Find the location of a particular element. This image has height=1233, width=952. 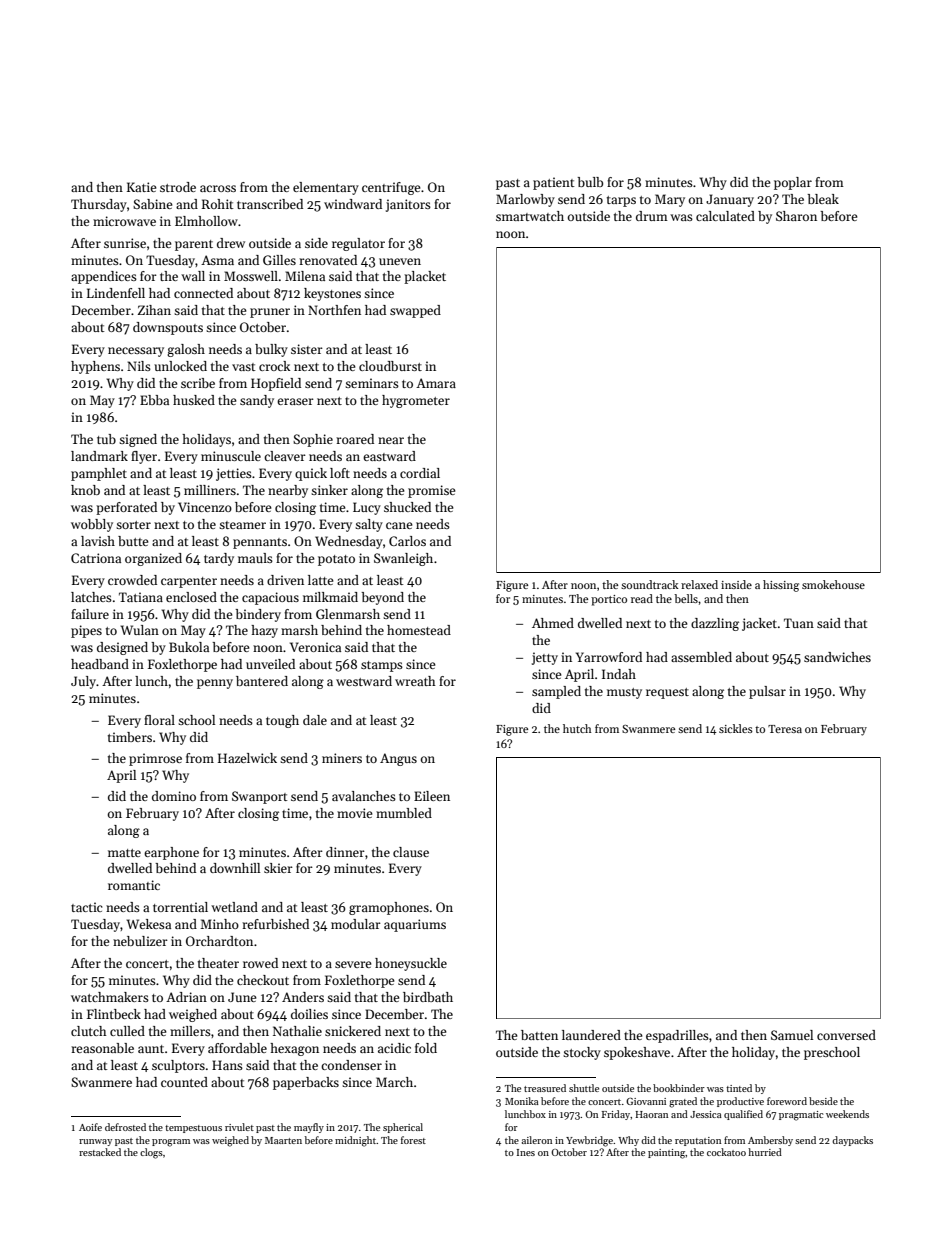

Sharon is located at coordinates (796, 216).
